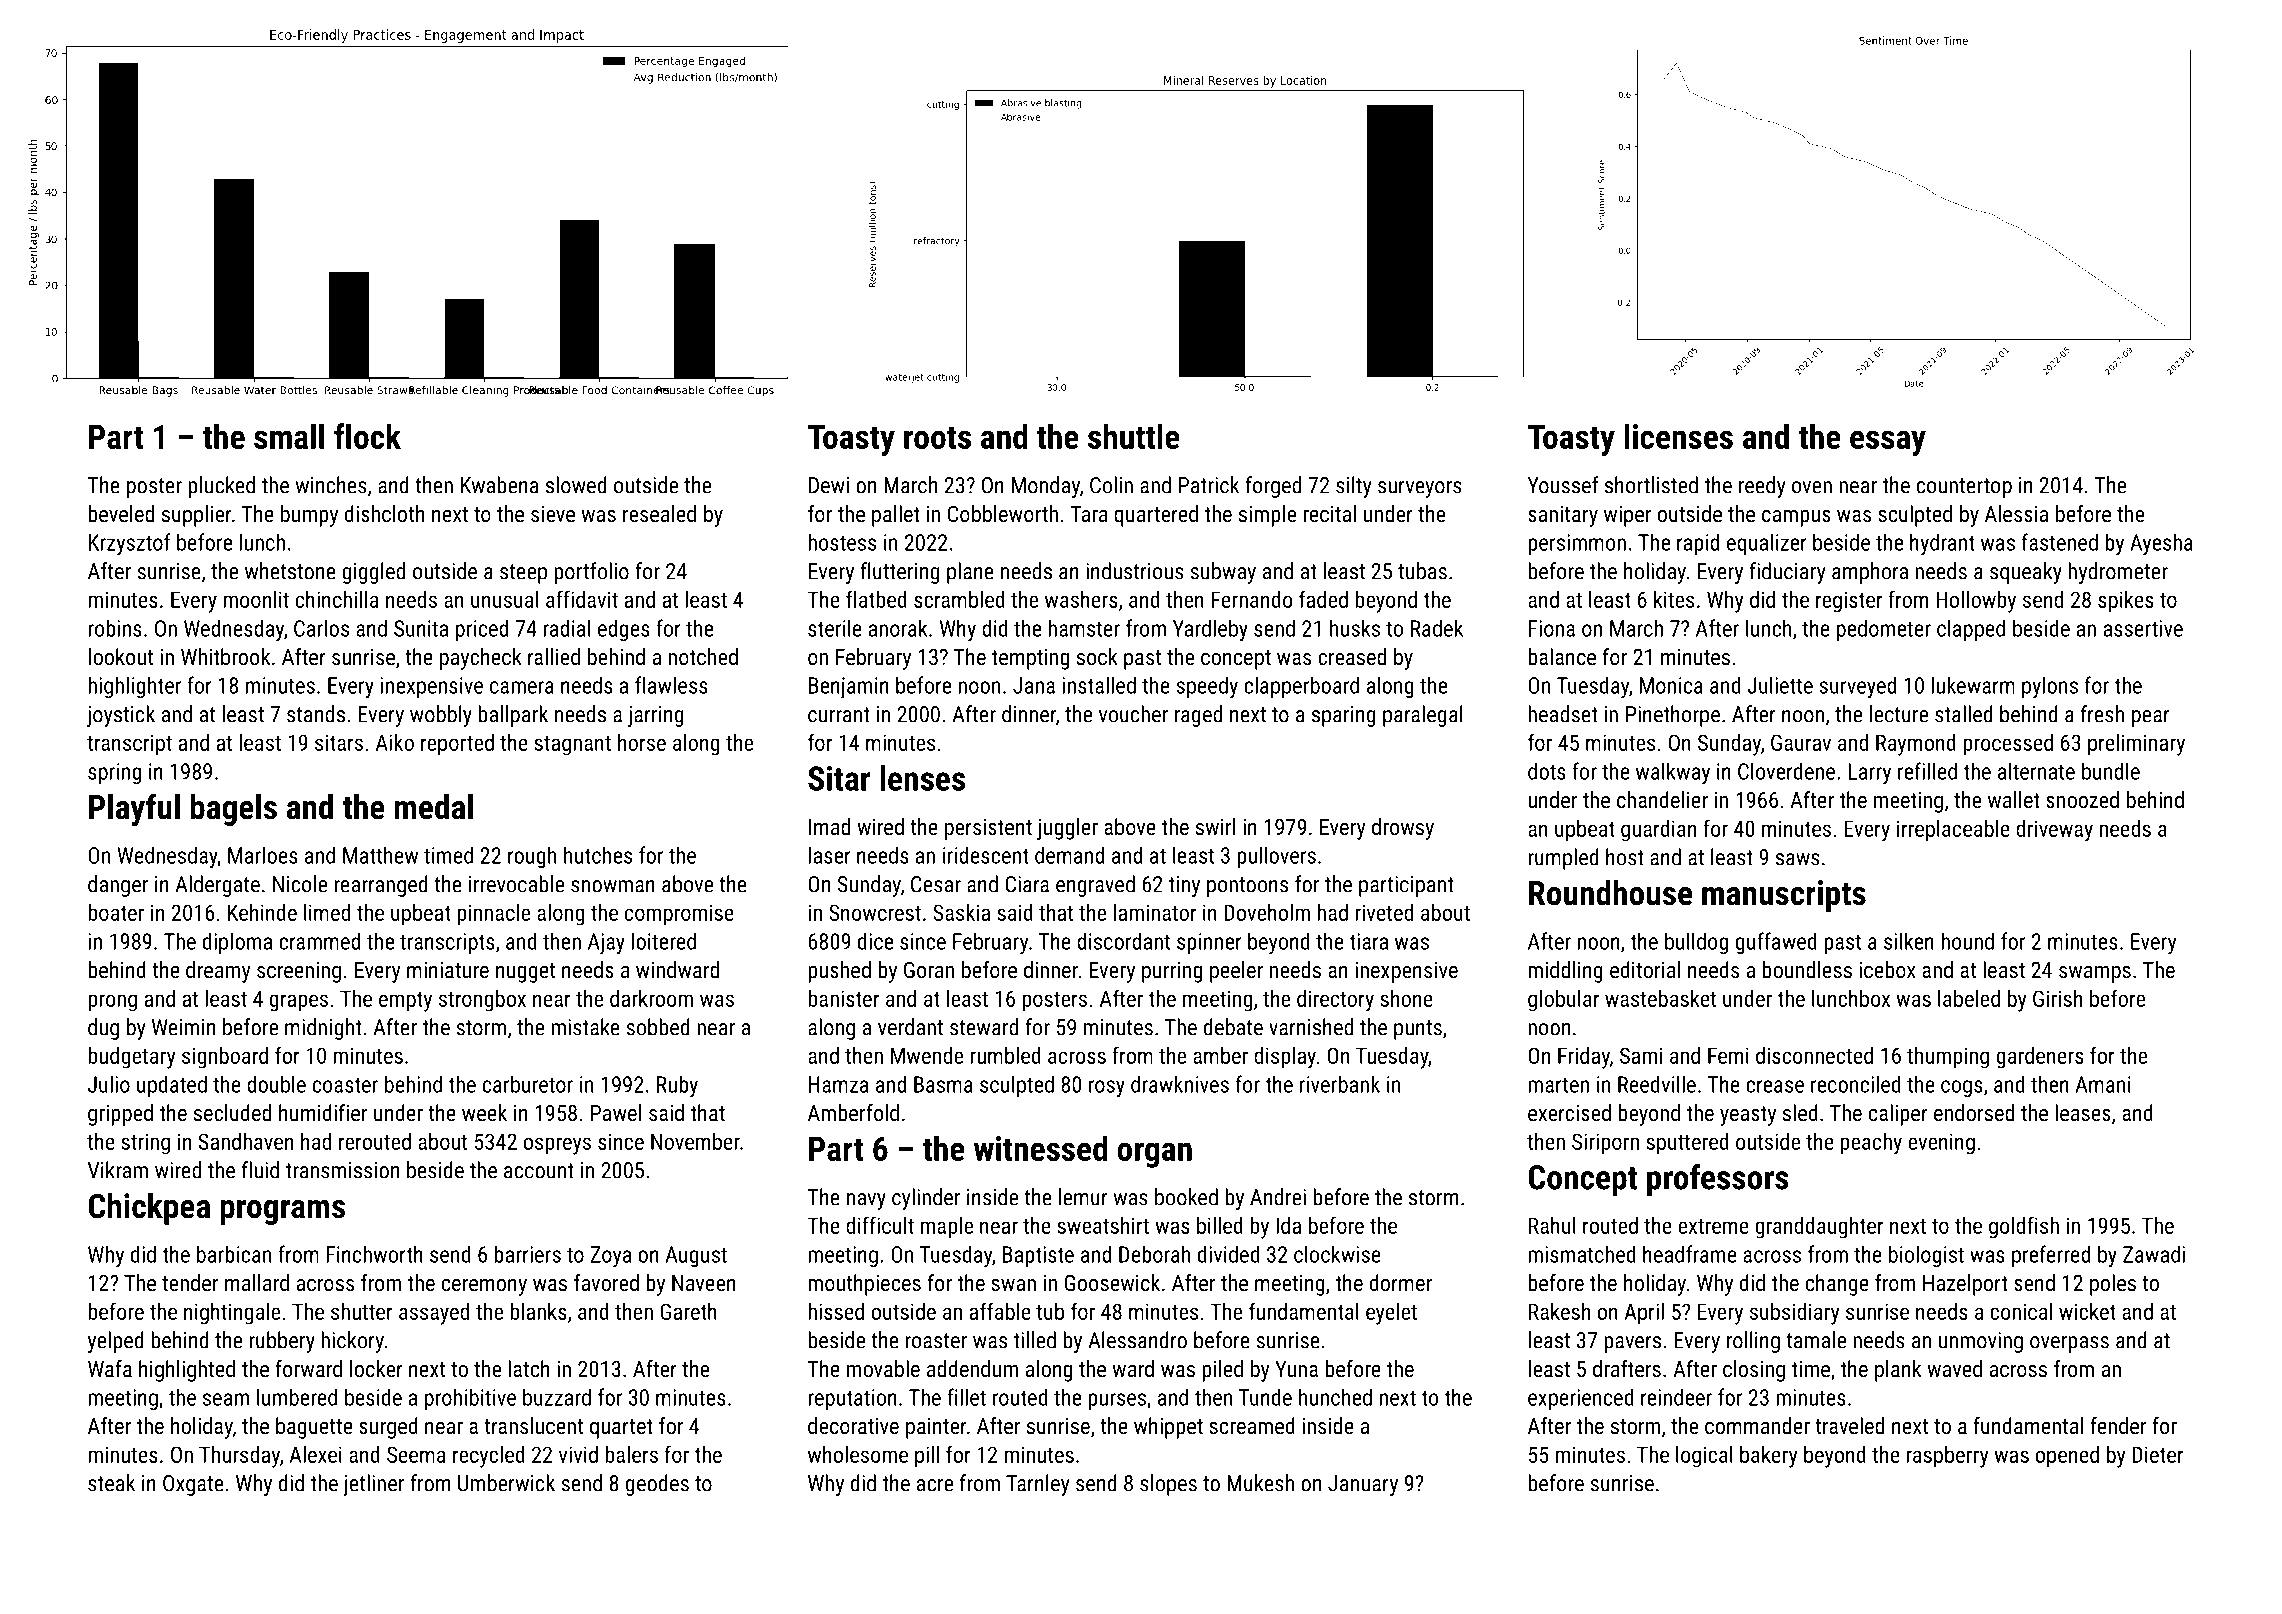 The image size is (2282, 1614). I want to click on clapped, so click(1971, 630).
